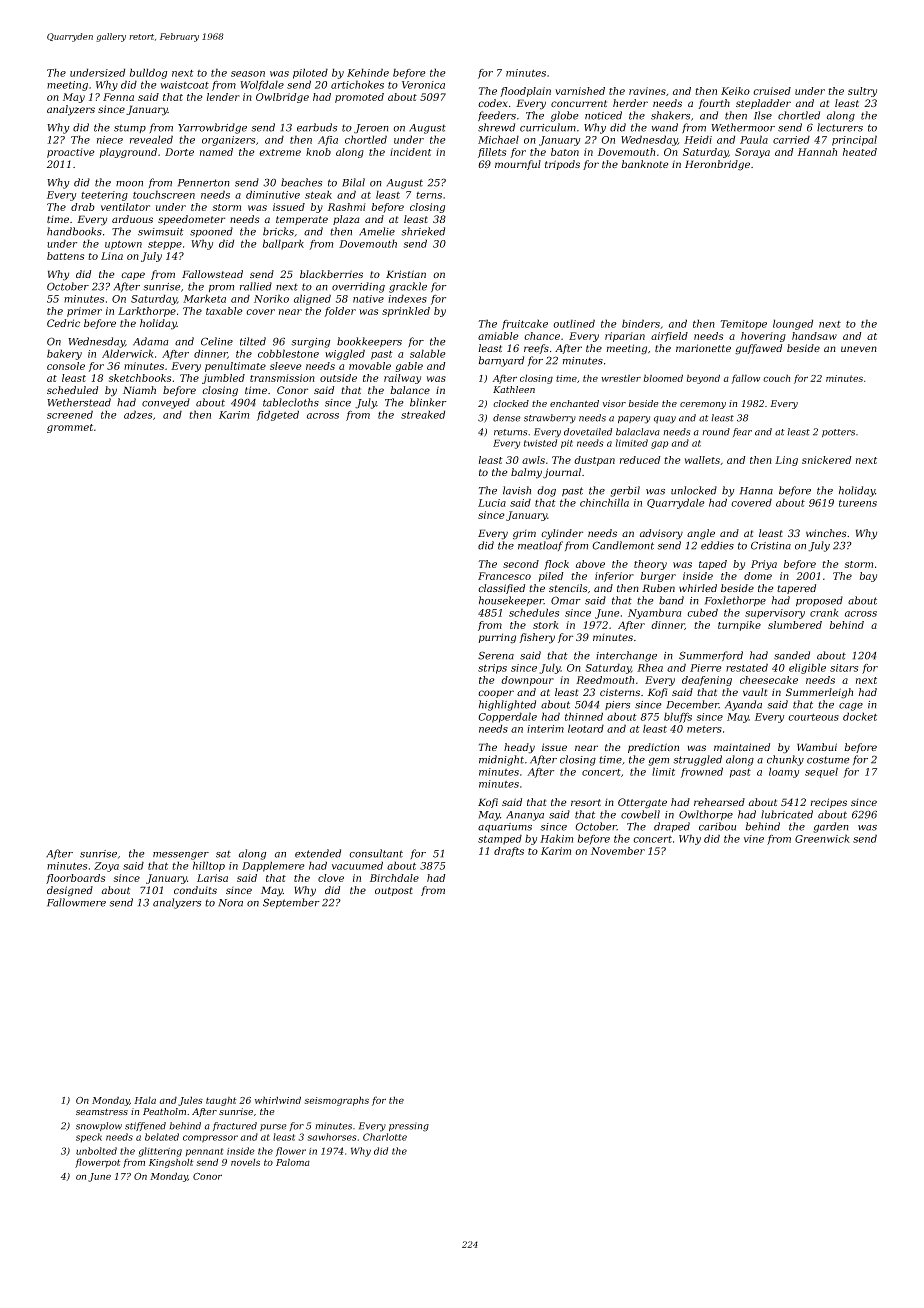 This page has width=924, height=1308. What do you see at coordinates (125, 207) in the page?
I see `ventilator` at bounding box center [125, 207].
